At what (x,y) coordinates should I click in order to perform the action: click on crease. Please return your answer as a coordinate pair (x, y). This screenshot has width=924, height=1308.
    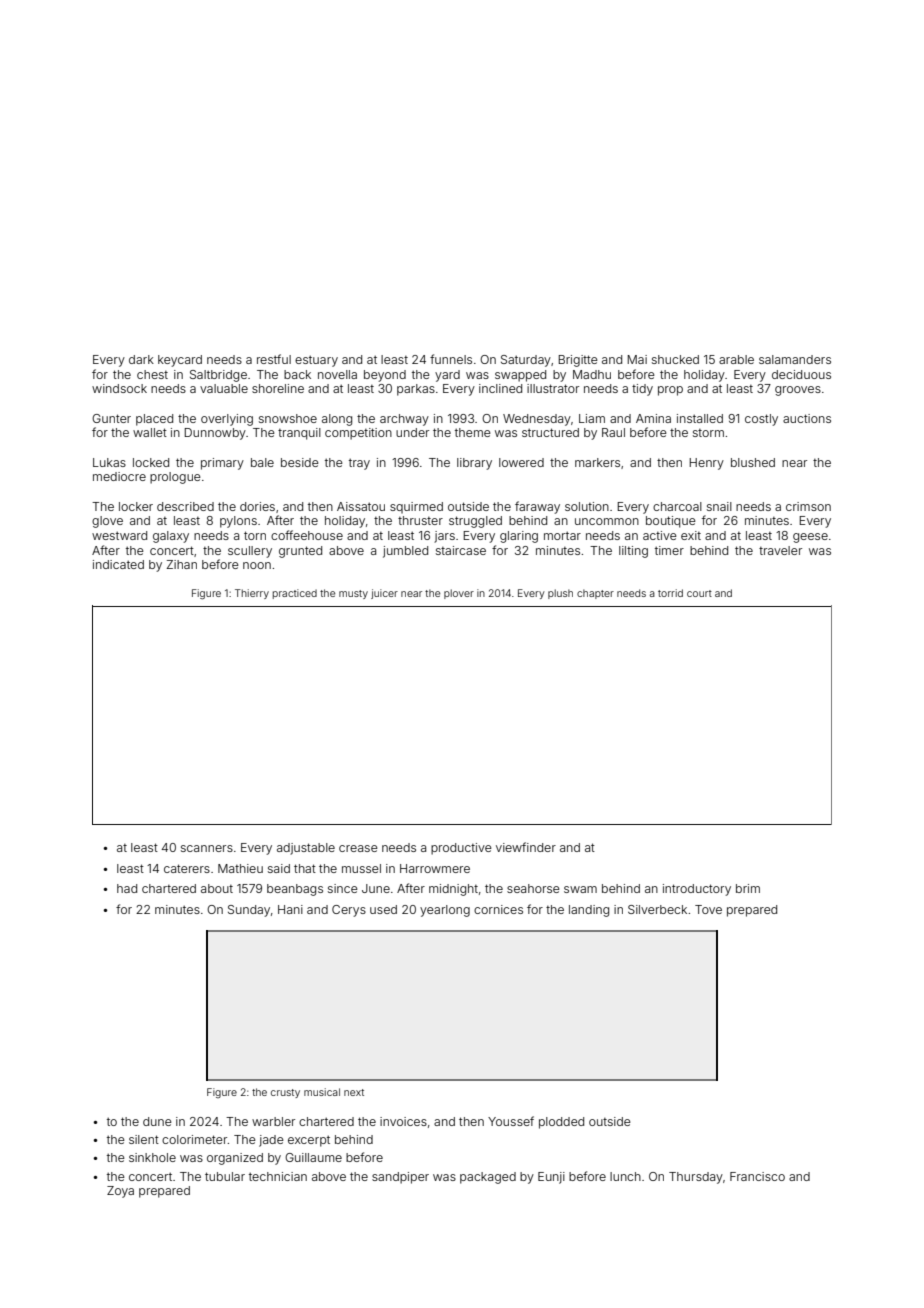
    Looking at the image, I should click on (358, 848).
